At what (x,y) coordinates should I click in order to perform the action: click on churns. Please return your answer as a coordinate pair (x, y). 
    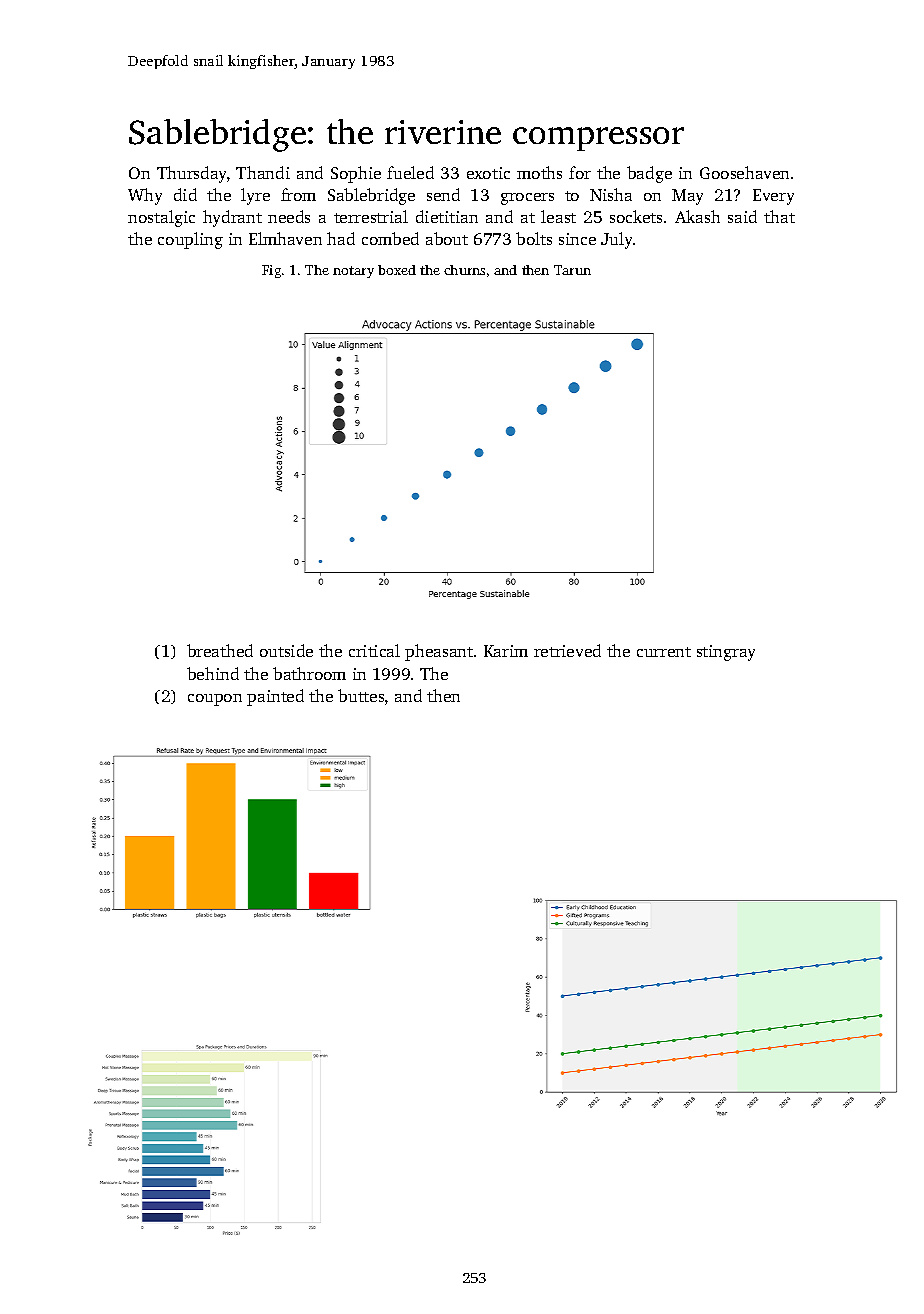
    Looking at the image, I should click on (464, 270).
